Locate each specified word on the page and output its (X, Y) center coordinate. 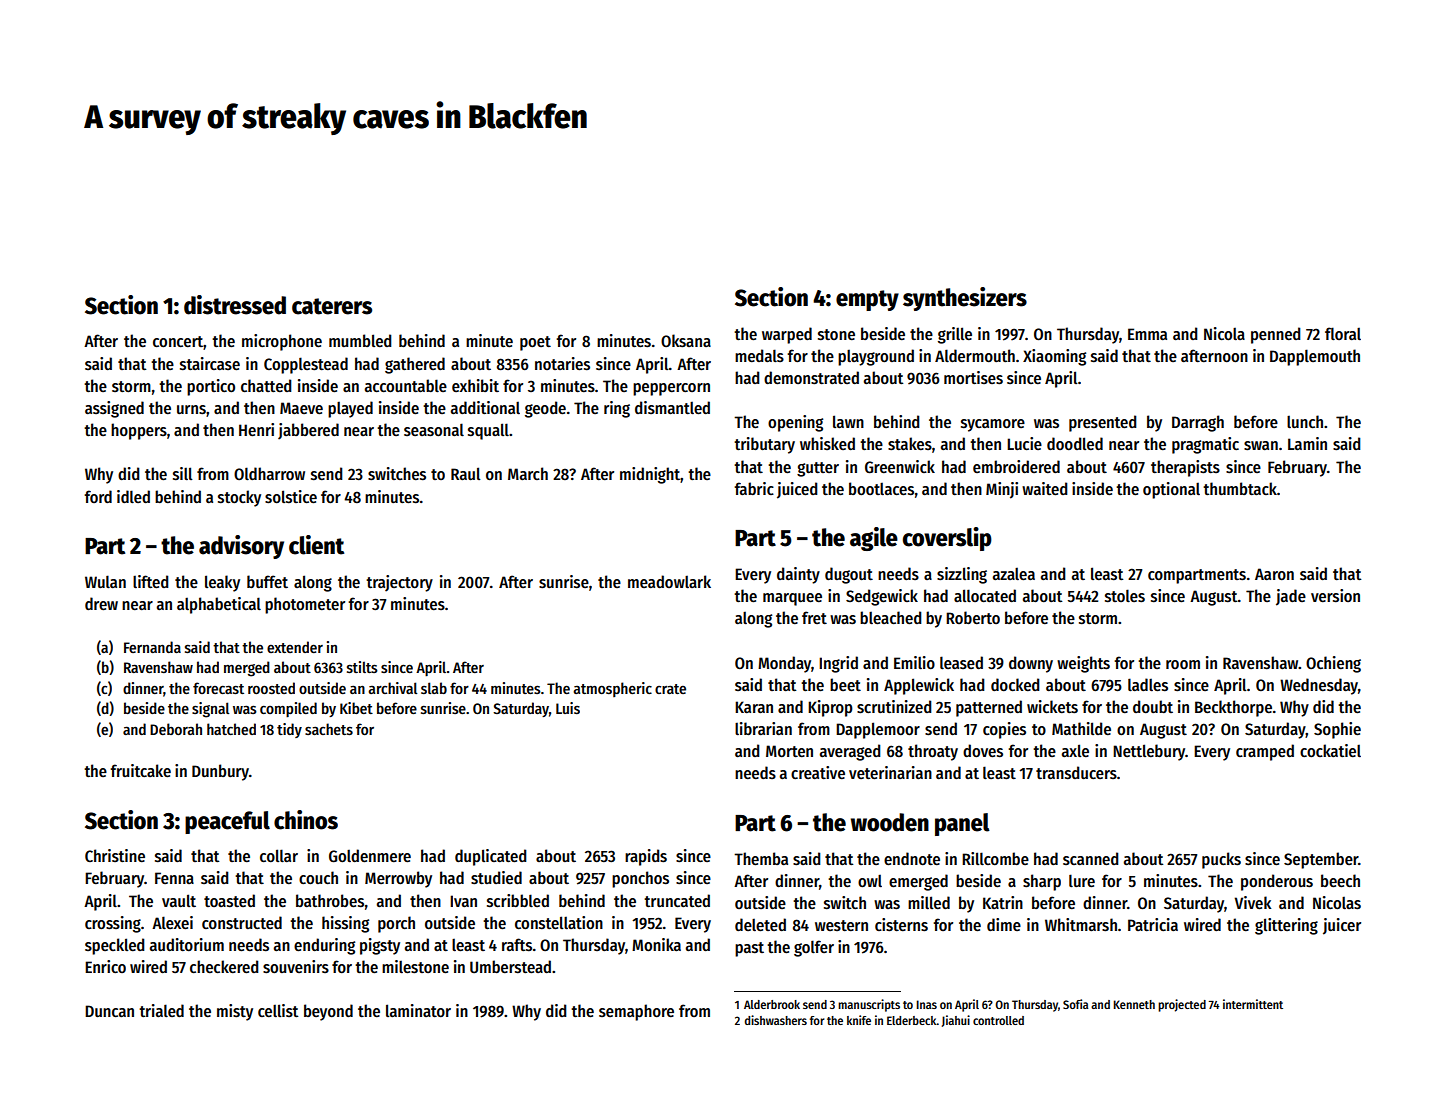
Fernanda (152, 647)
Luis (568, 708)
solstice (291, 497)
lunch (1305, 421)
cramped (1265, 752)
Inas (927, 1004)
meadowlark (669, 581)
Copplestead (306, 365)
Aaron (1274, 574)
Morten (789, 751)
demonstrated (811, 378)
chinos (306, 820)
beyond (328, 1012)
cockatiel (1330, 750)
